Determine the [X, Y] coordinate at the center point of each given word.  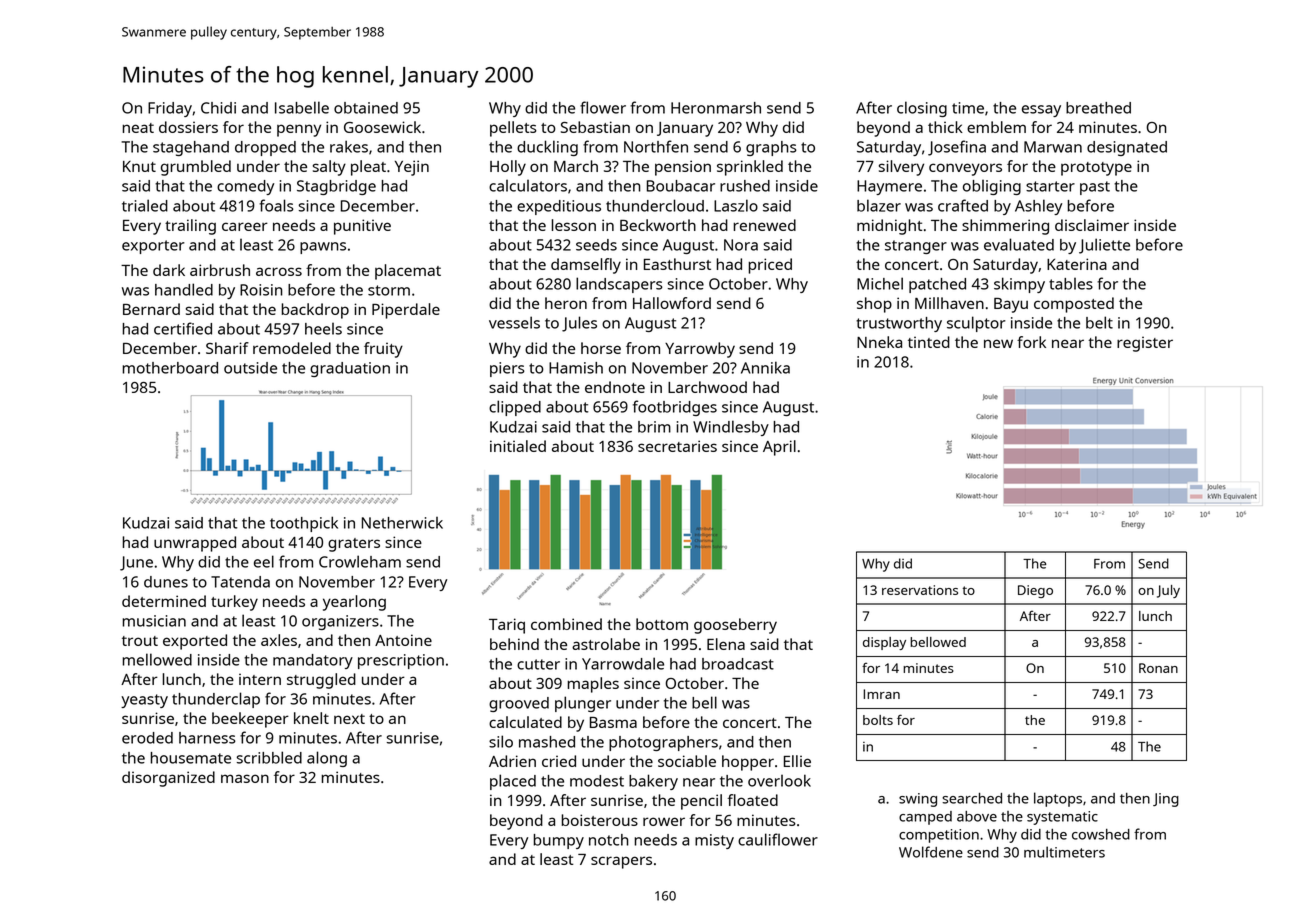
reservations [920, 590]
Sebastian [595, 127]
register [1145, 344]
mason [245, 778]
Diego [1035, 591]
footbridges [675, 408]
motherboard [170, 368]
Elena [726, 644]
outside [250, 368]
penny [299, 130]
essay [1041, 111]
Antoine [403, 640]
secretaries [677, 446]
